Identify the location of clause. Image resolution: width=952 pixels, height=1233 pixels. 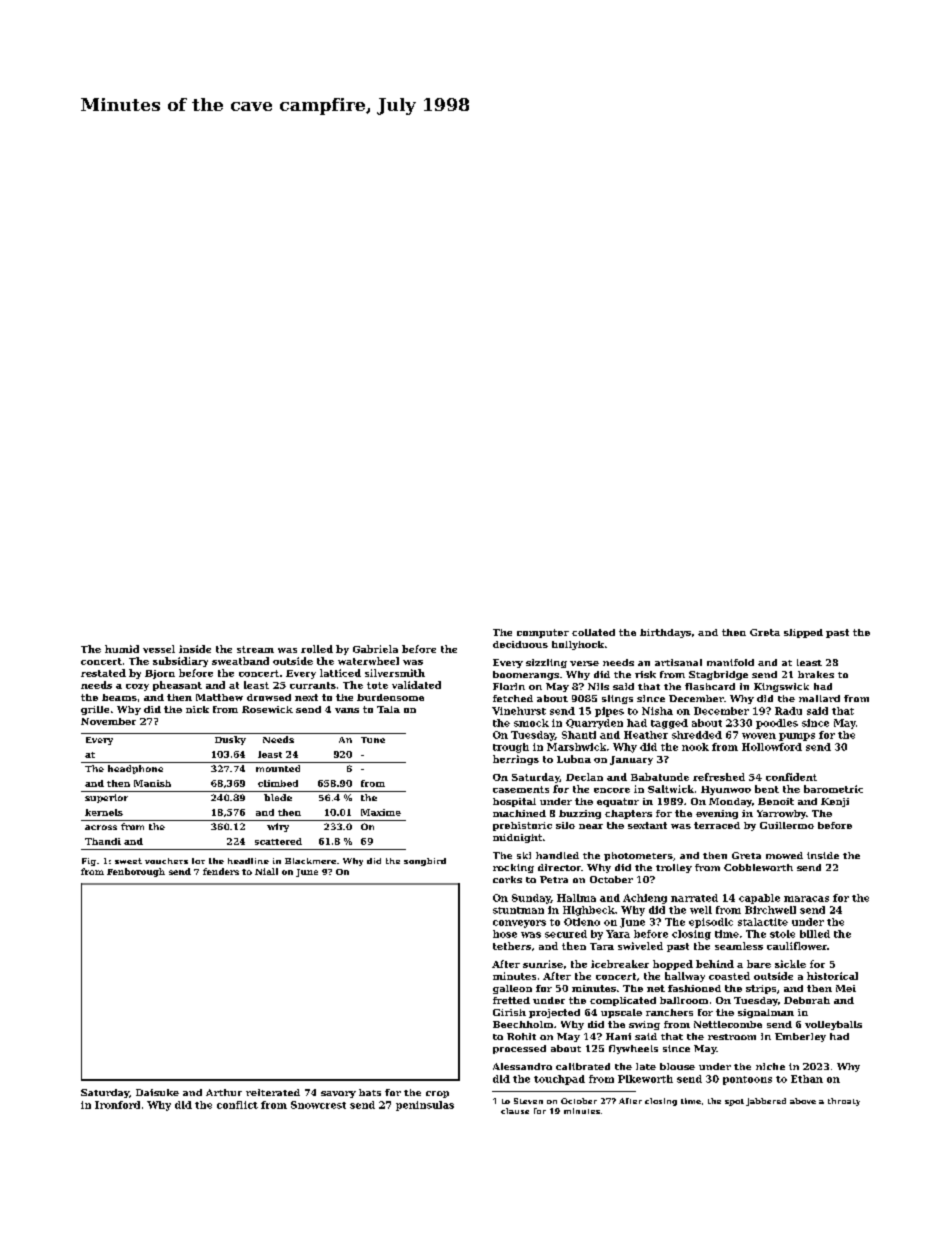
(515, 1111).
